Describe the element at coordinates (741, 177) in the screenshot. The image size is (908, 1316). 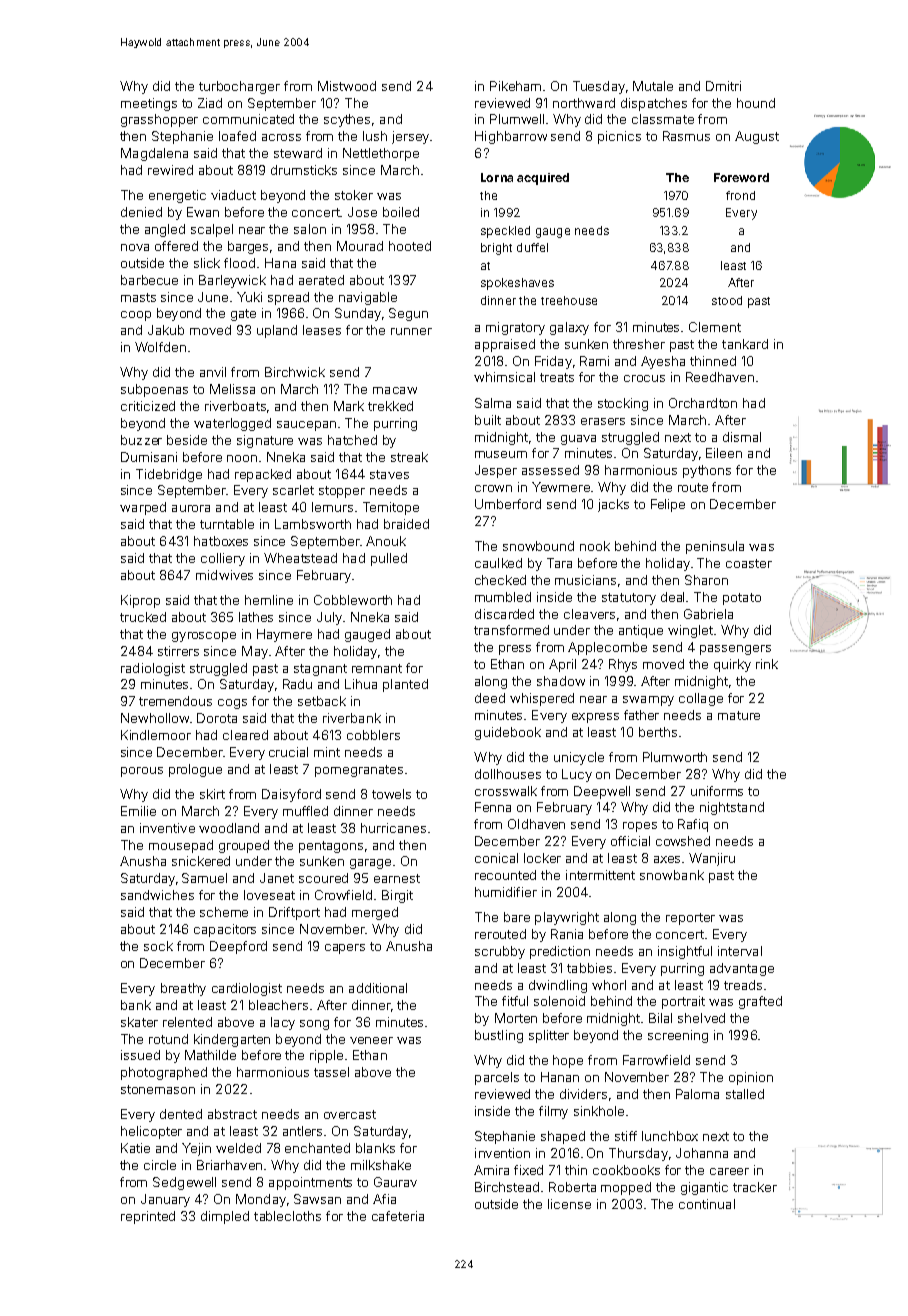
I see `Foreword` at that location.
